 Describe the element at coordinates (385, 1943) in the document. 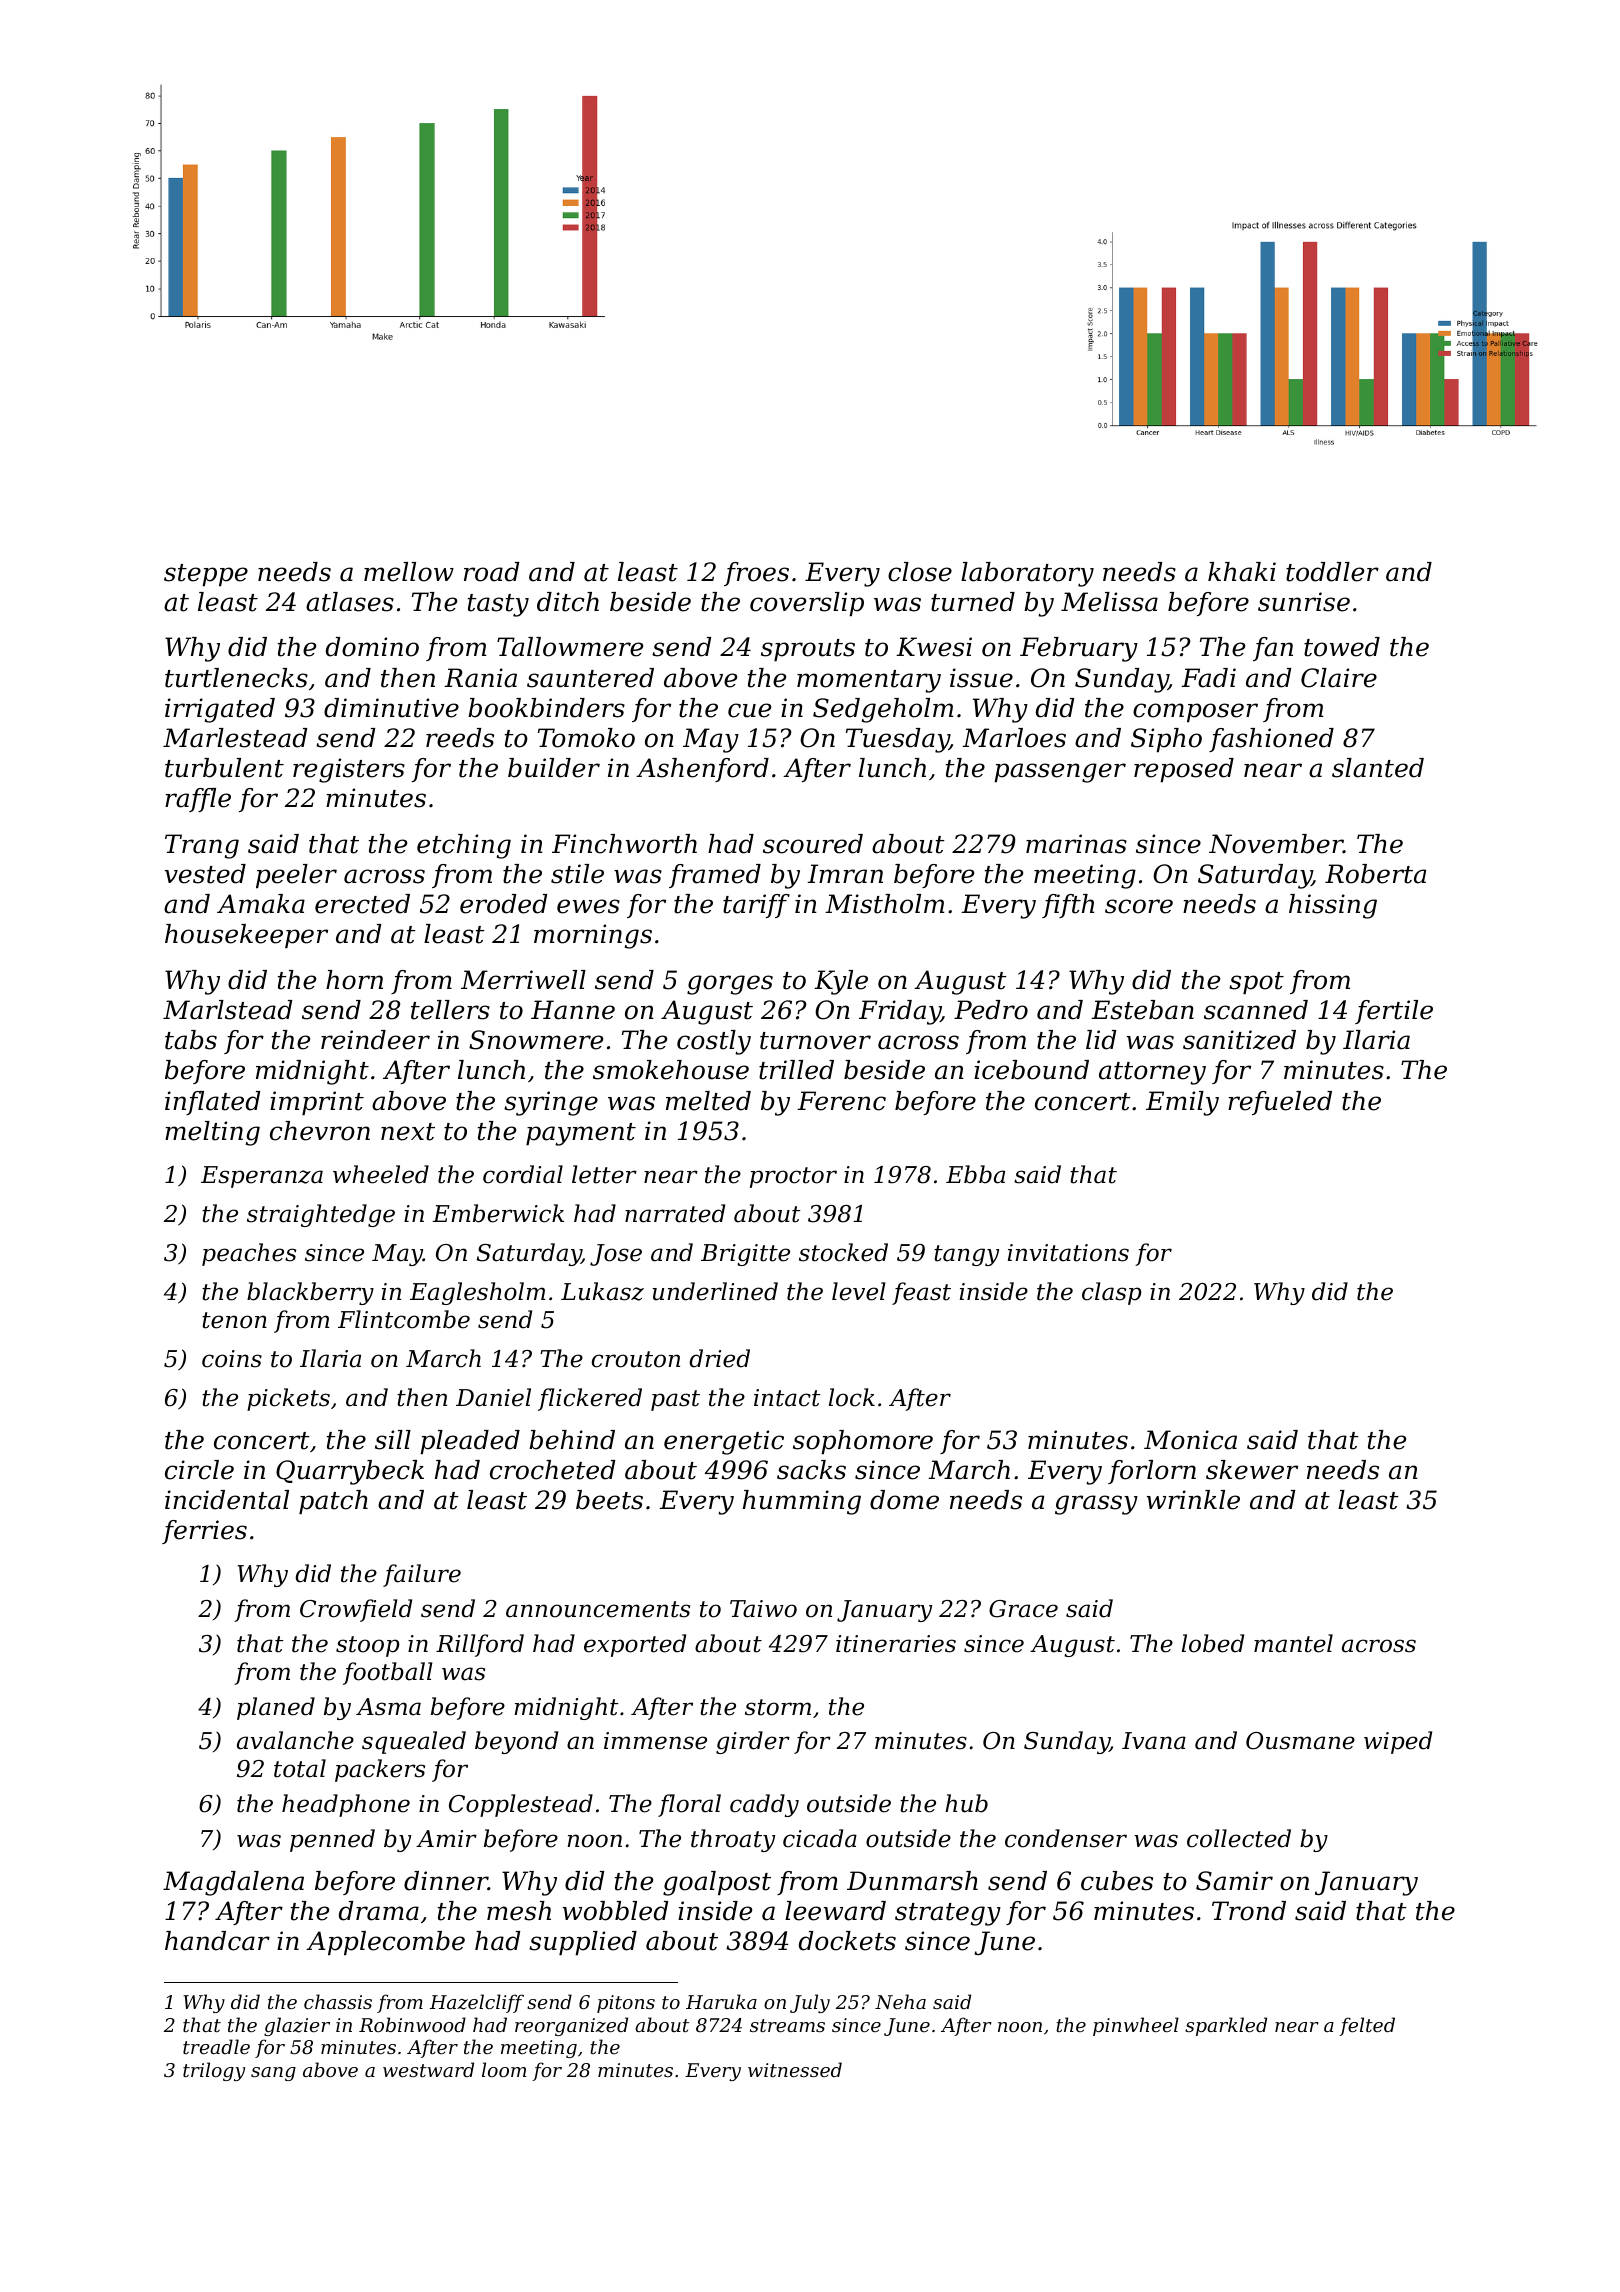

I see `Applecombe` at that location.
